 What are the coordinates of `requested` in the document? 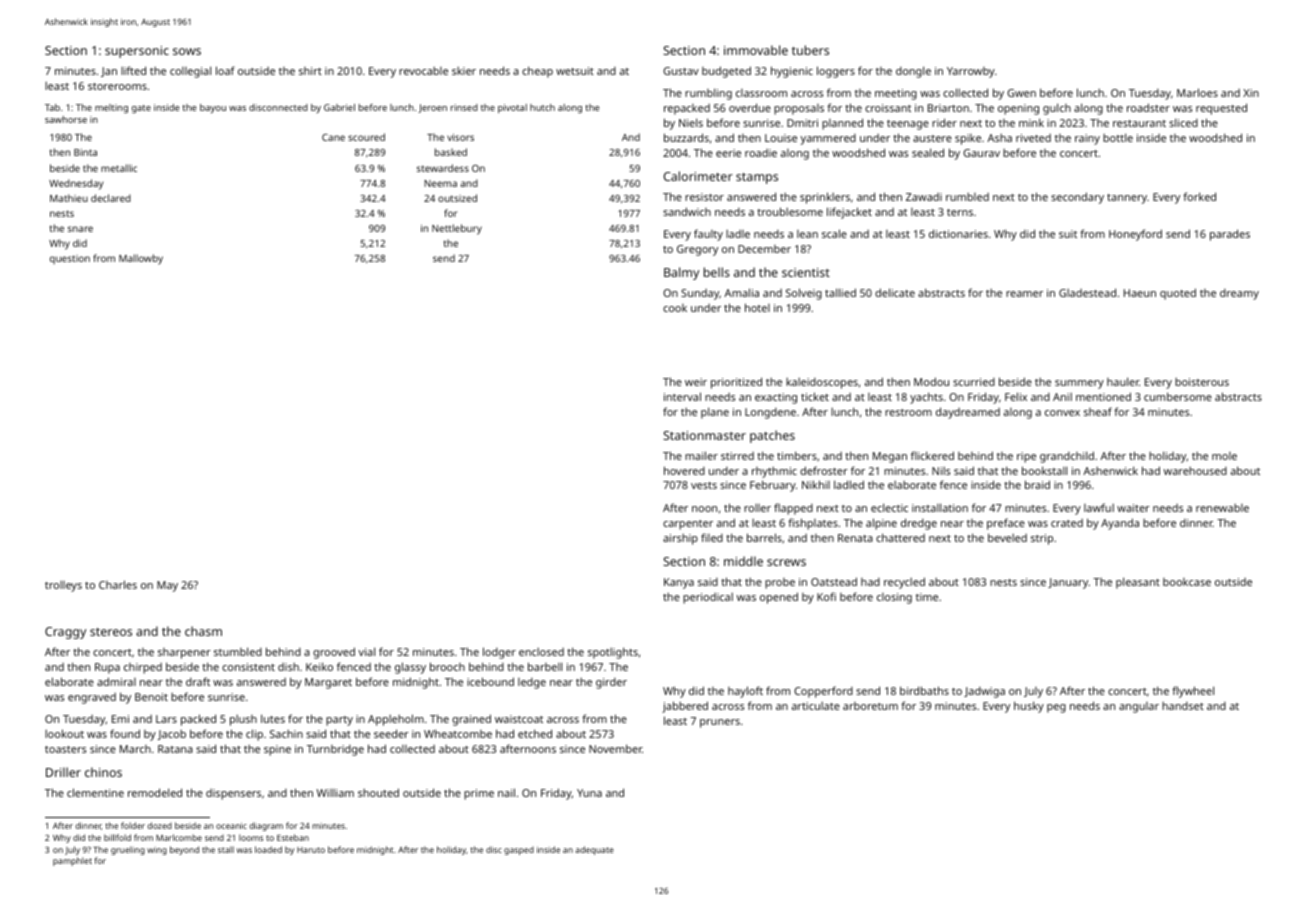 It's located at (1221, 109).
